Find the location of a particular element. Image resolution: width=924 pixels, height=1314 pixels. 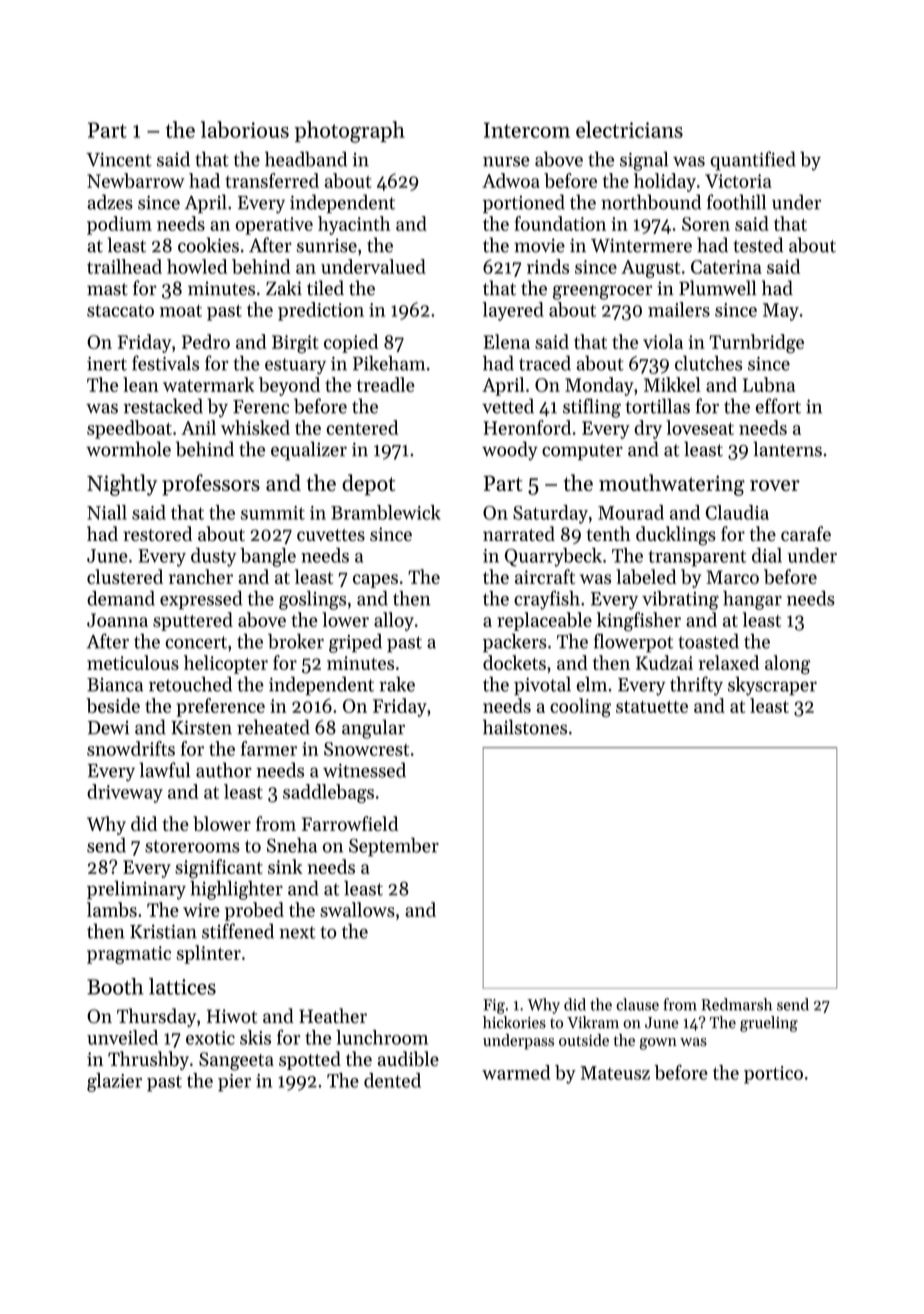

transferred is located at coordinates (272, 180).
